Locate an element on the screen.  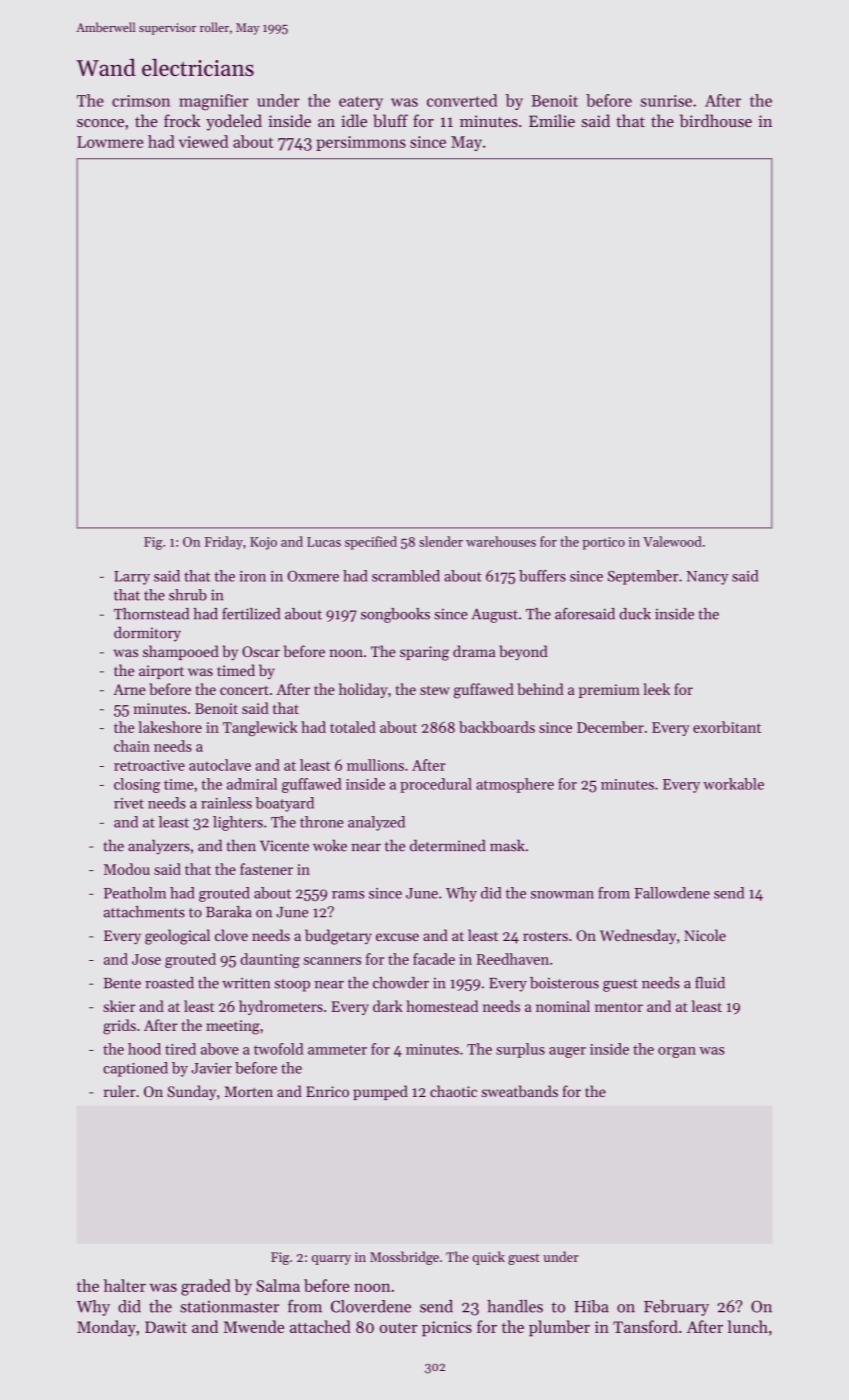
lunch is located at coordinates (748, 1326).
